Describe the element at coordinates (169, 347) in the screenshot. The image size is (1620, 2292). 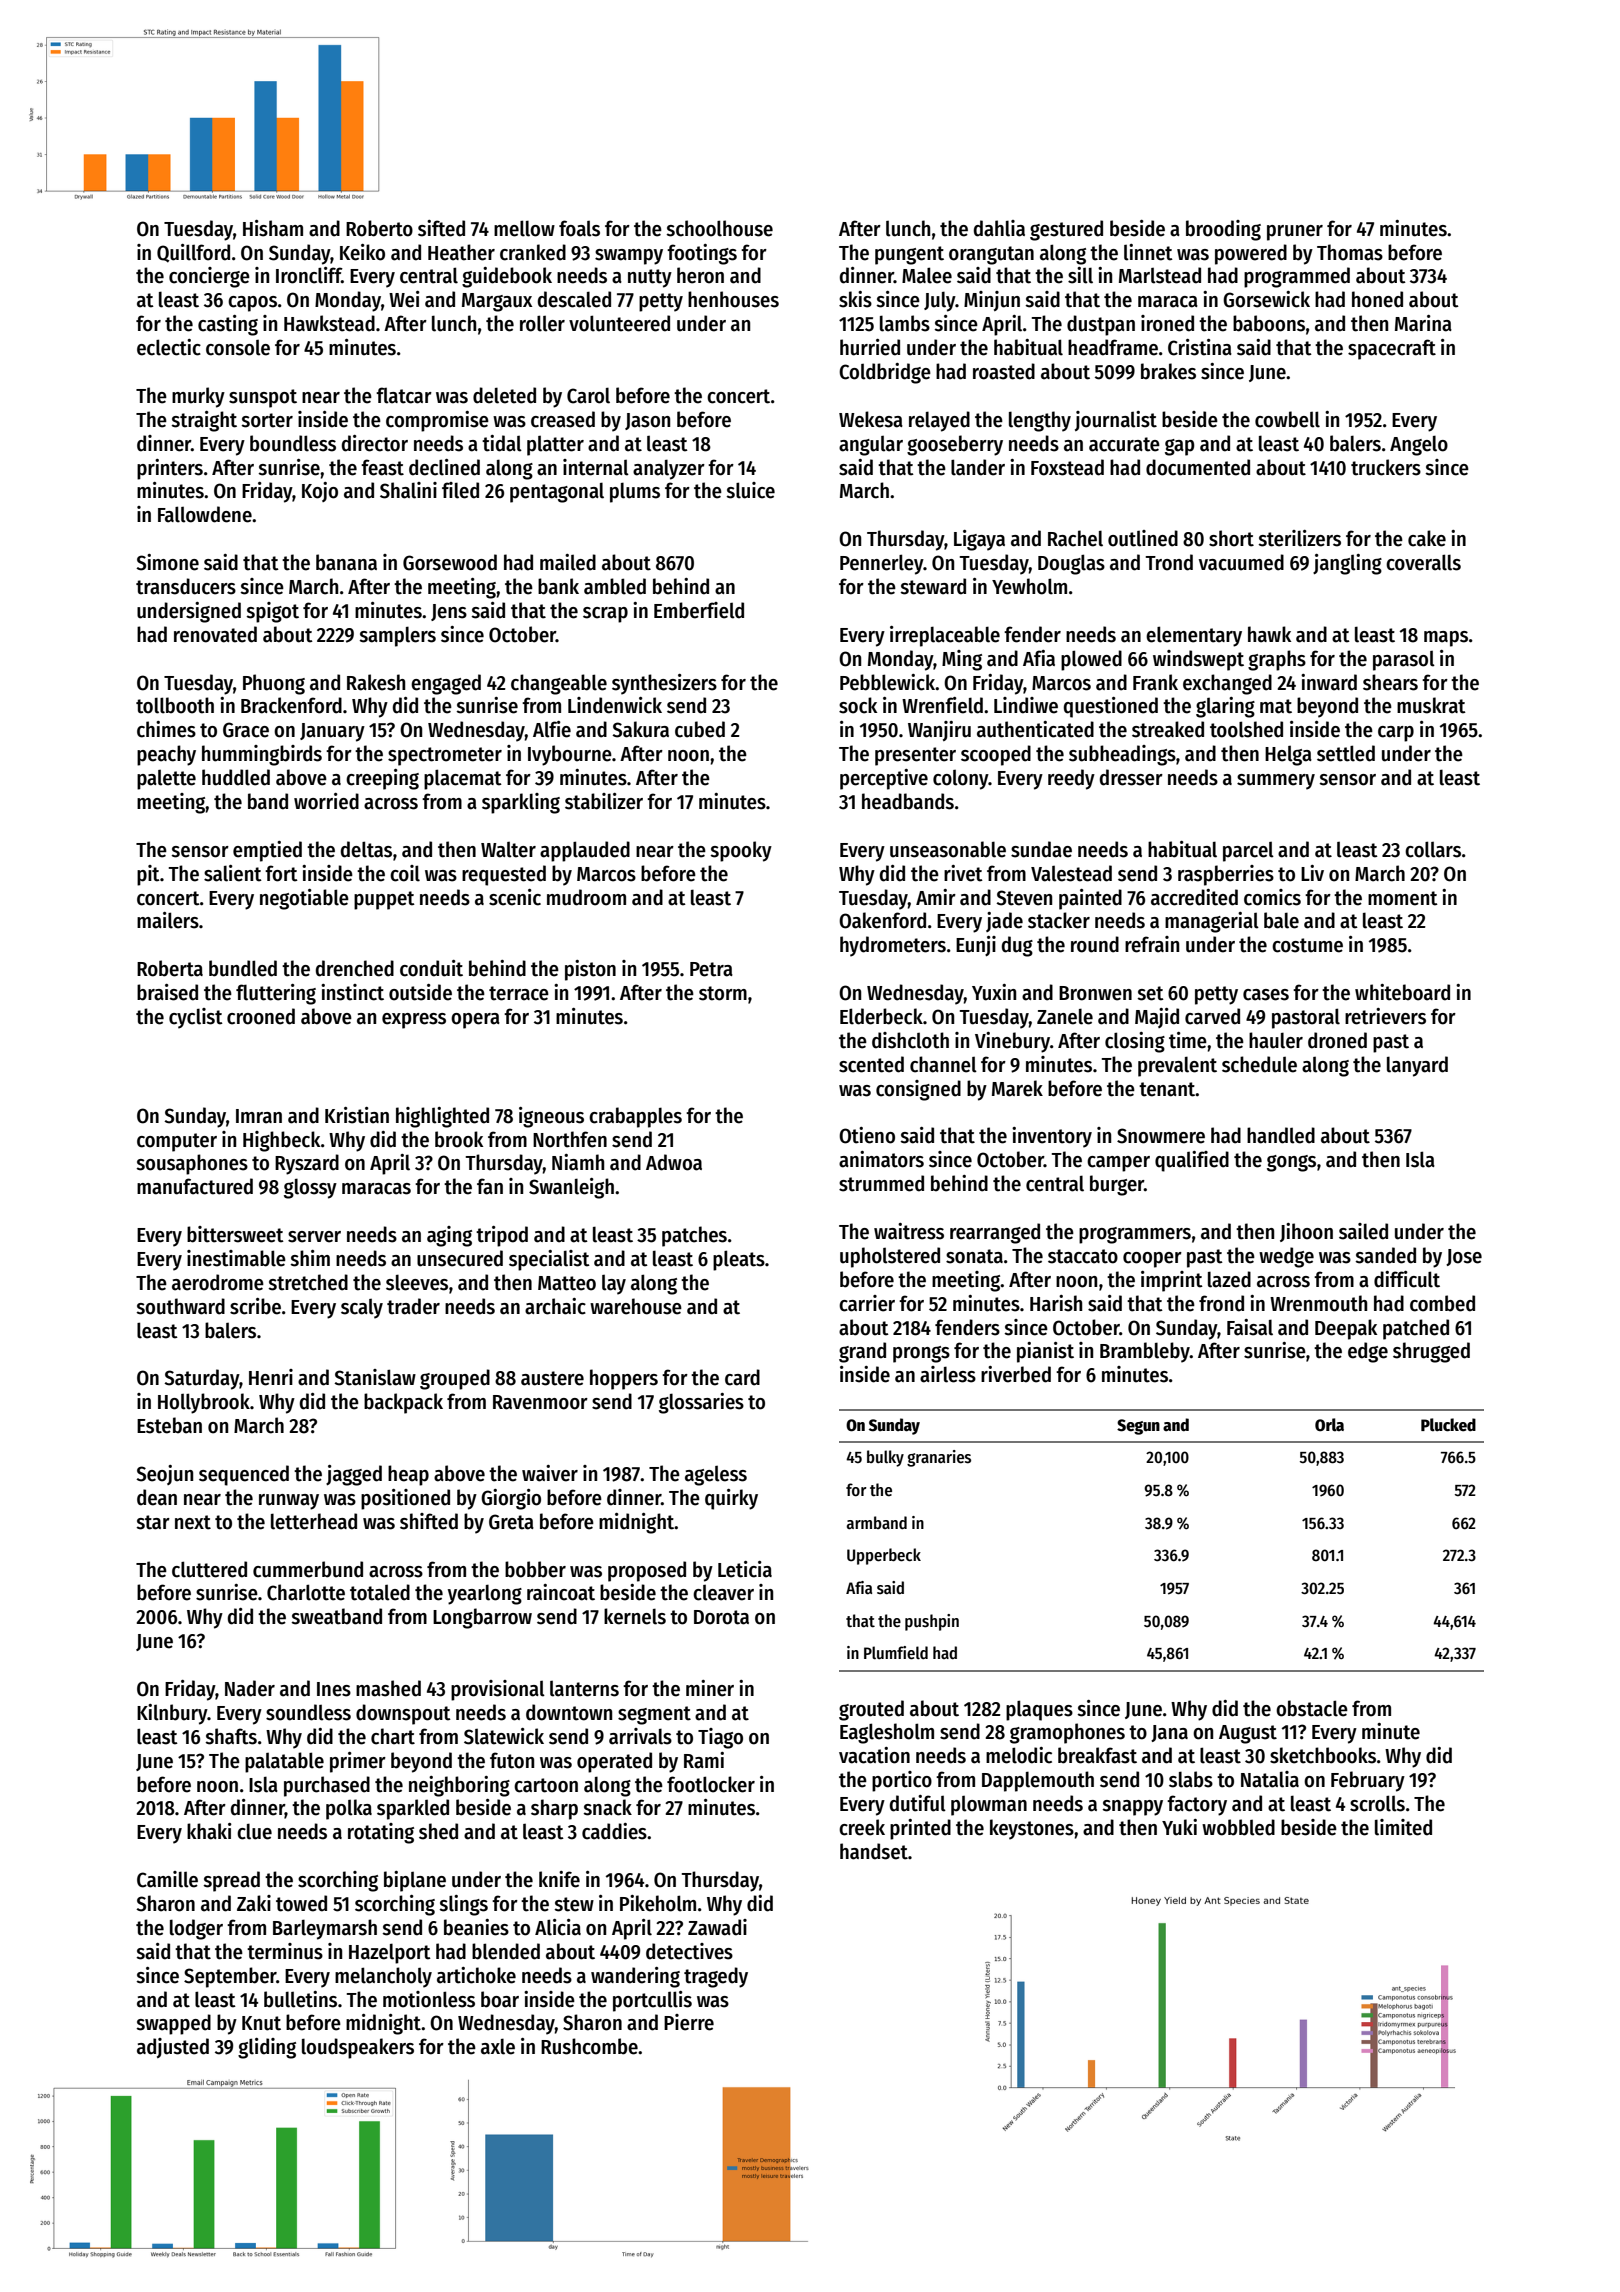
I see `eclectic` at that location.
